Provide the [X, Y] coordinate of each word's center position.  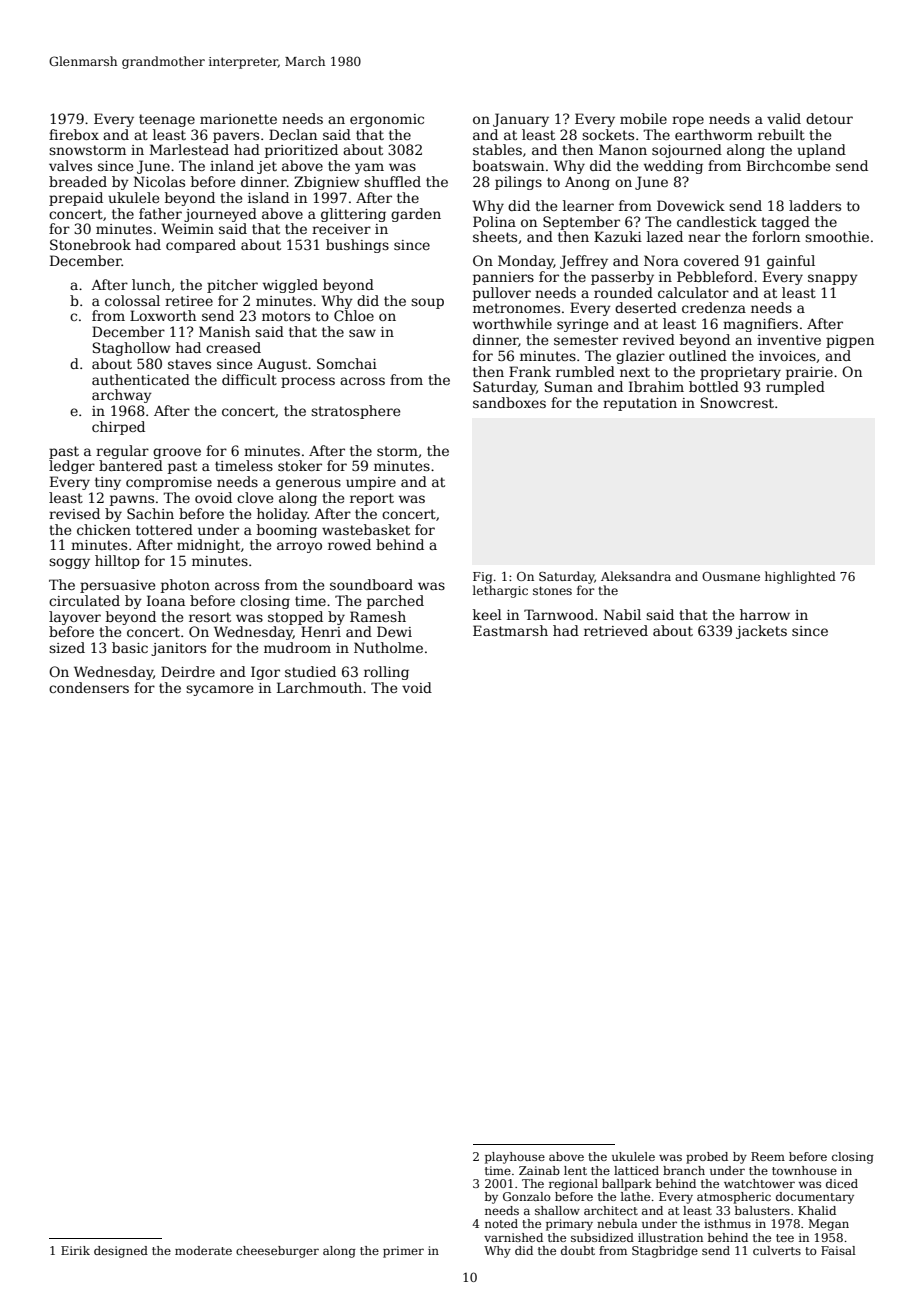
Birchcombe [788, 165]
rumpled [795, 388]
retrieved [616, 630]
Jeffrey [584, 262]
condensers [89, 687]
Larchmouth [319, 687]
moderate [203, 1250]
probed [707, 1158]
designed [121, 1252]
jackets [761, 632]
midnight [208, 546]
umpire [371, 483]
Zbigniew [326, 183]
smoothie [837, 236]
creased [233, 347]
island [268, 197]
